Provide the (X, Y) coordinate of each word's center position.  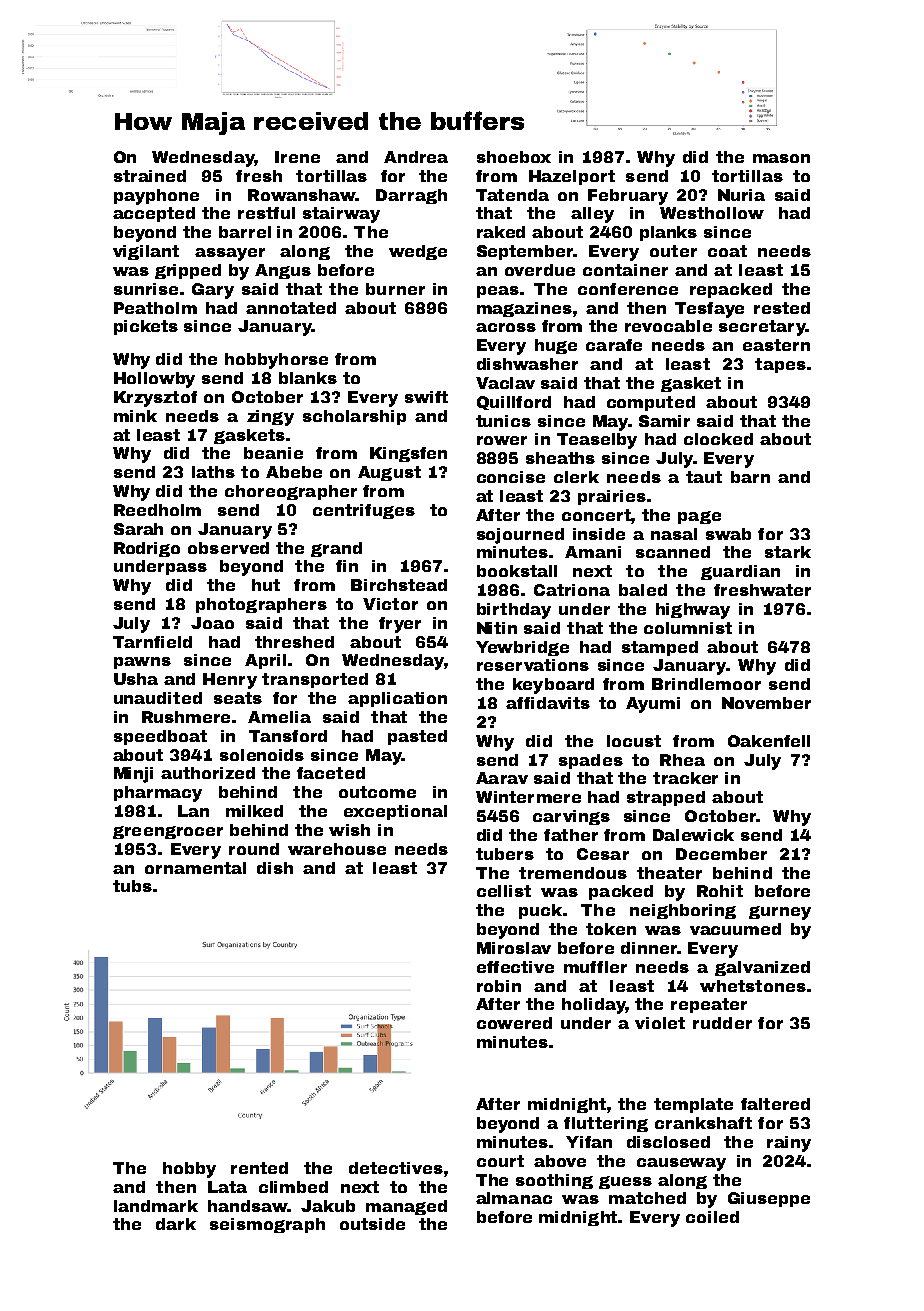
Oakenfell (769, 741)
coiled (712, 1217)
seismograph (267, 1225)
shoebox (514, 157)
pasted (417, 737)
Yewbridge (522, 648)
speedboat (160, 737)
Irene (297, 157)
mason (781, 158)
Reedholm (157, 510)
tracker (685, 778)
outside (372, 1224)
